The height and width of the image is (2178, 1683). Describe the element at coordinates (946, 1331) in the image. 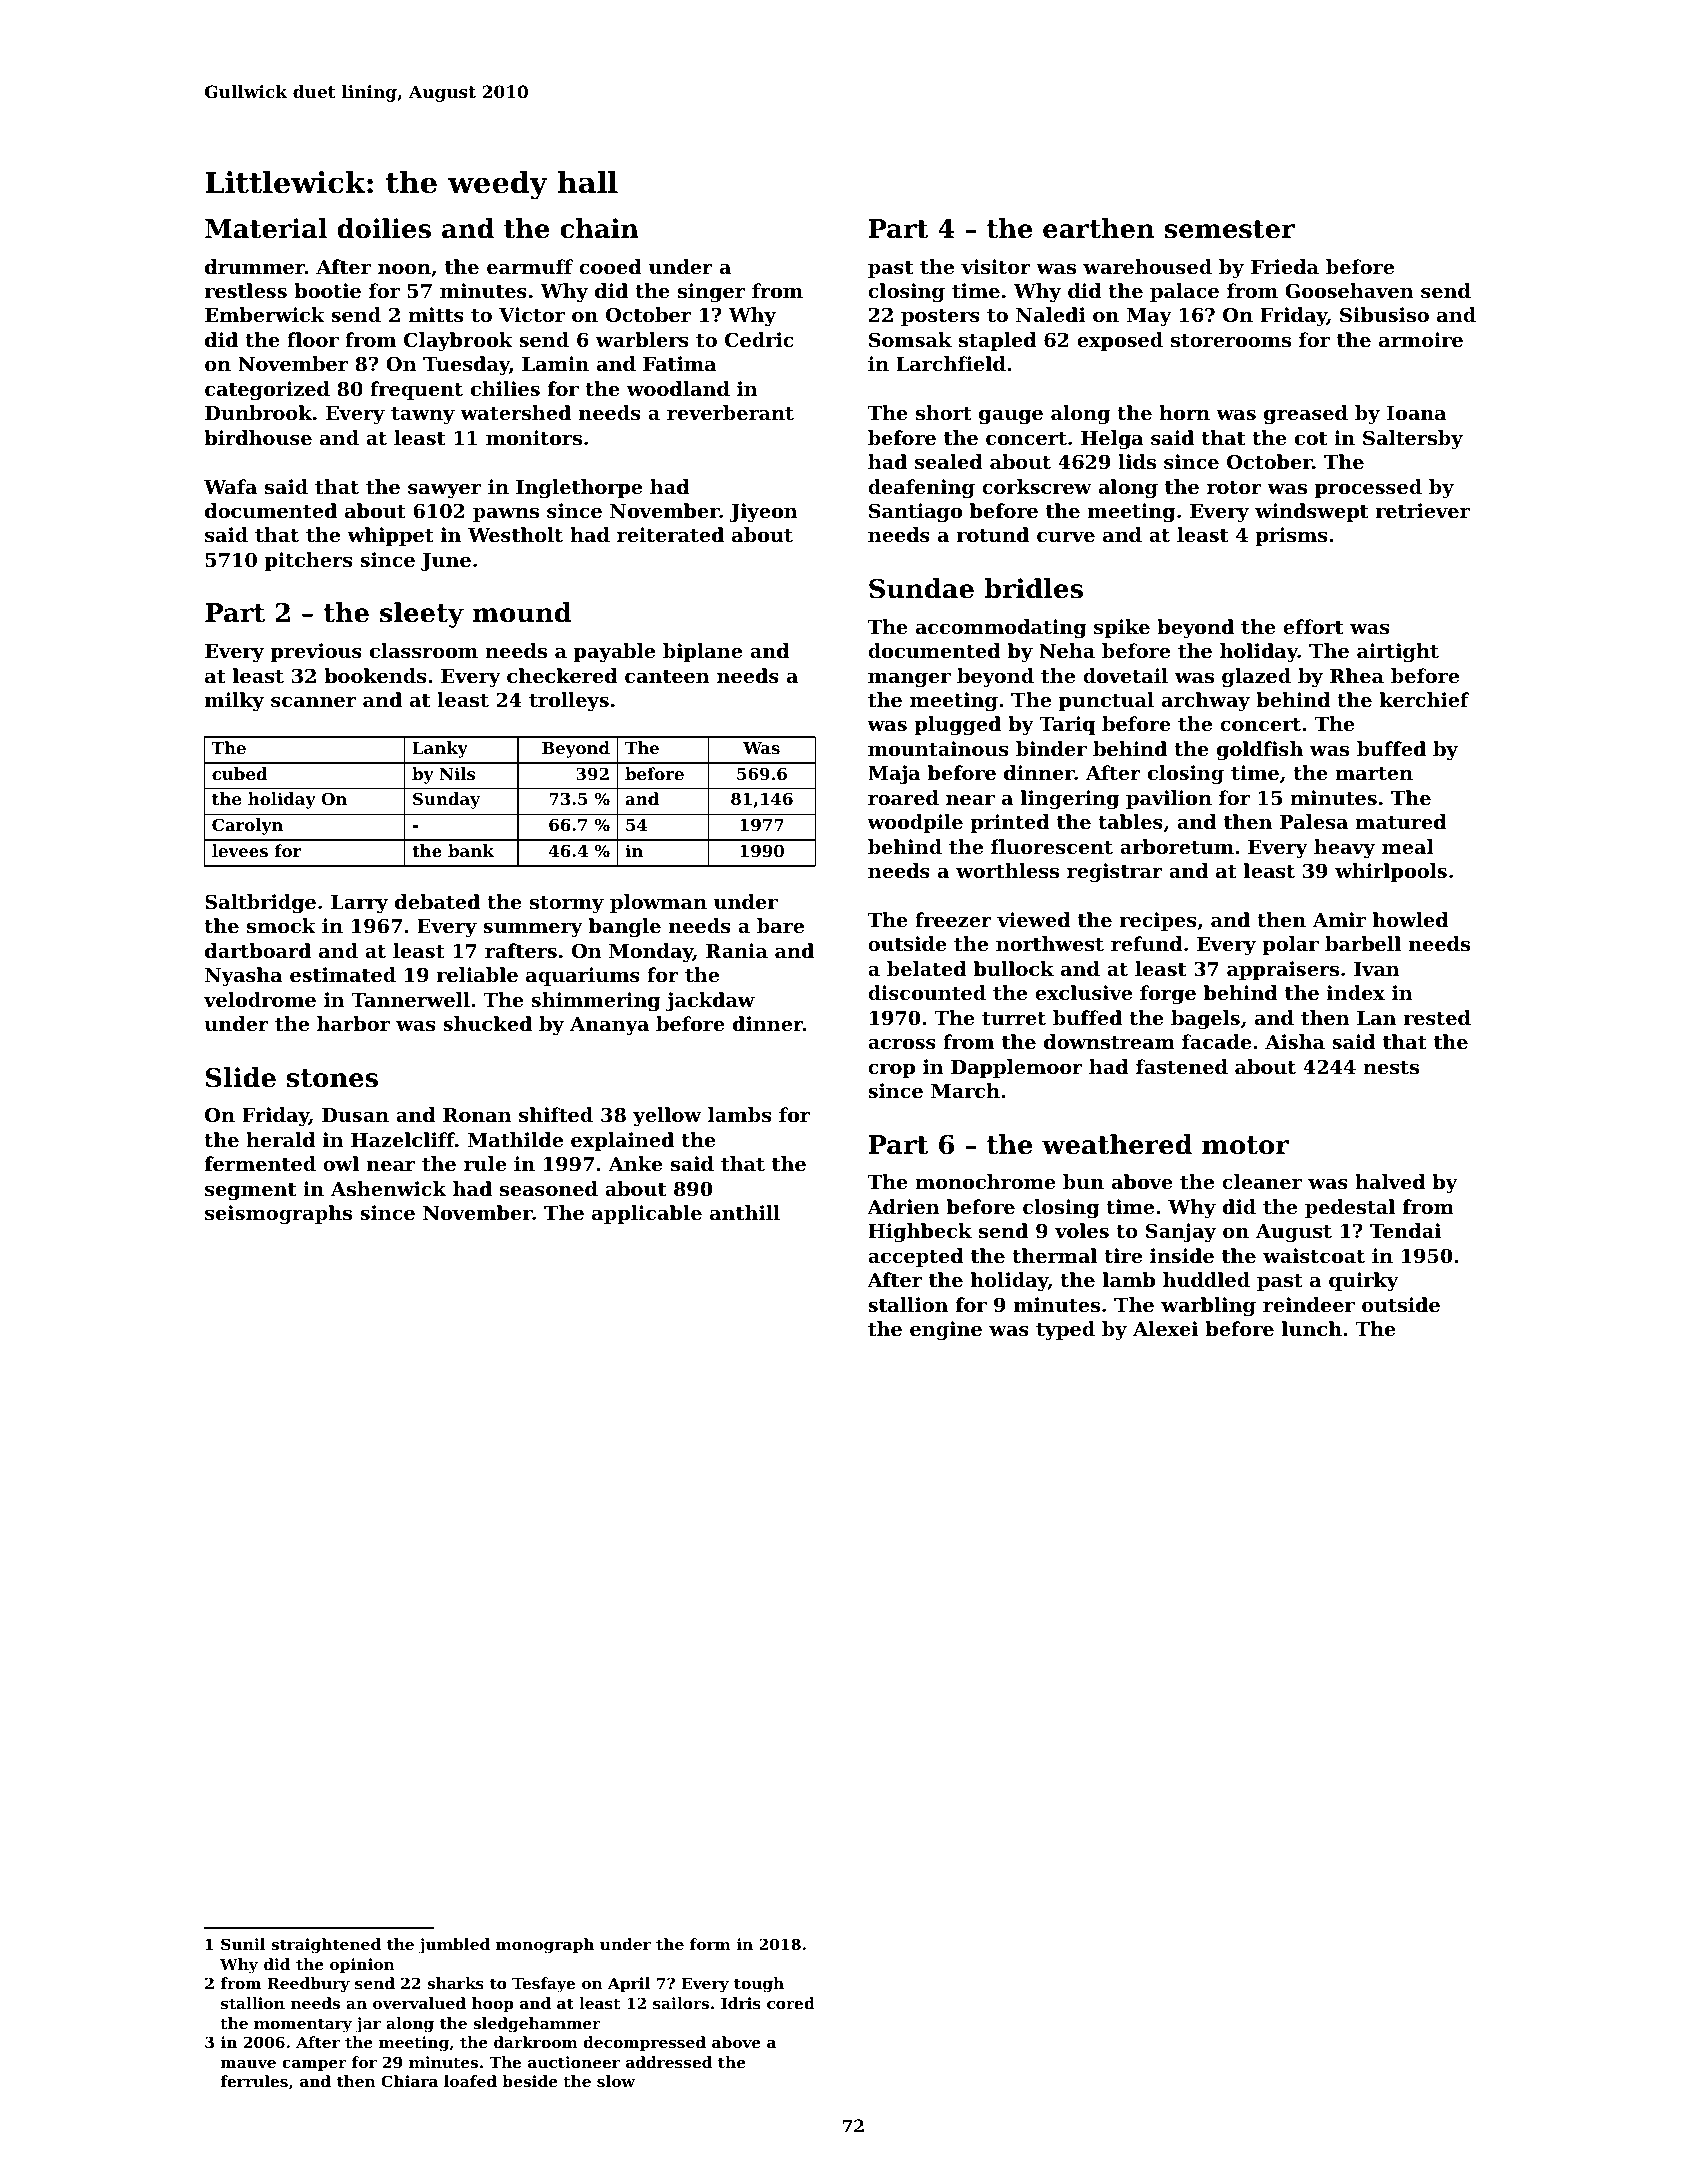

I see `engine` at that location.
